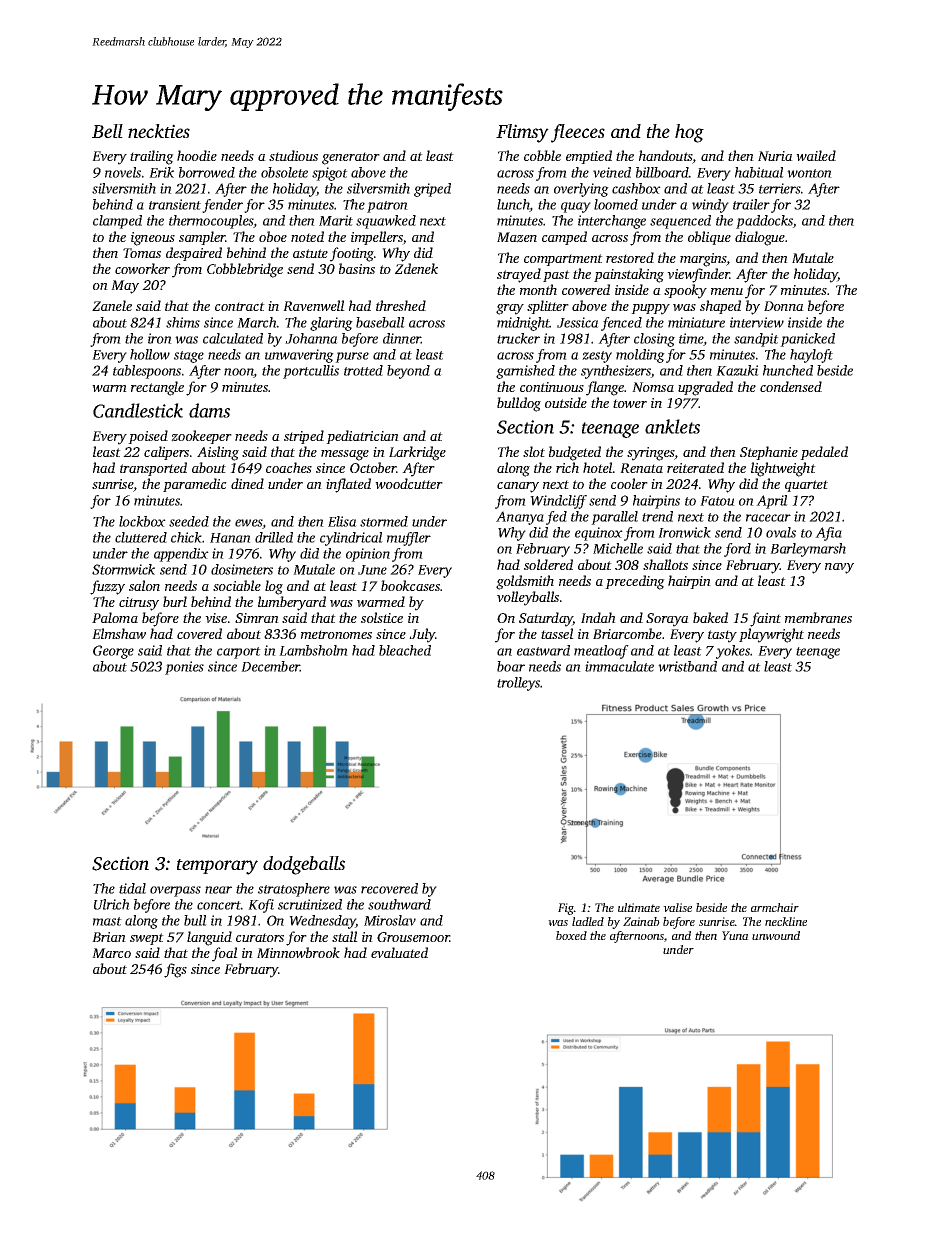 The image size is (952, 1233). Describe the element at coordinates (839, 568) in the page. I see `navy` at that location.
